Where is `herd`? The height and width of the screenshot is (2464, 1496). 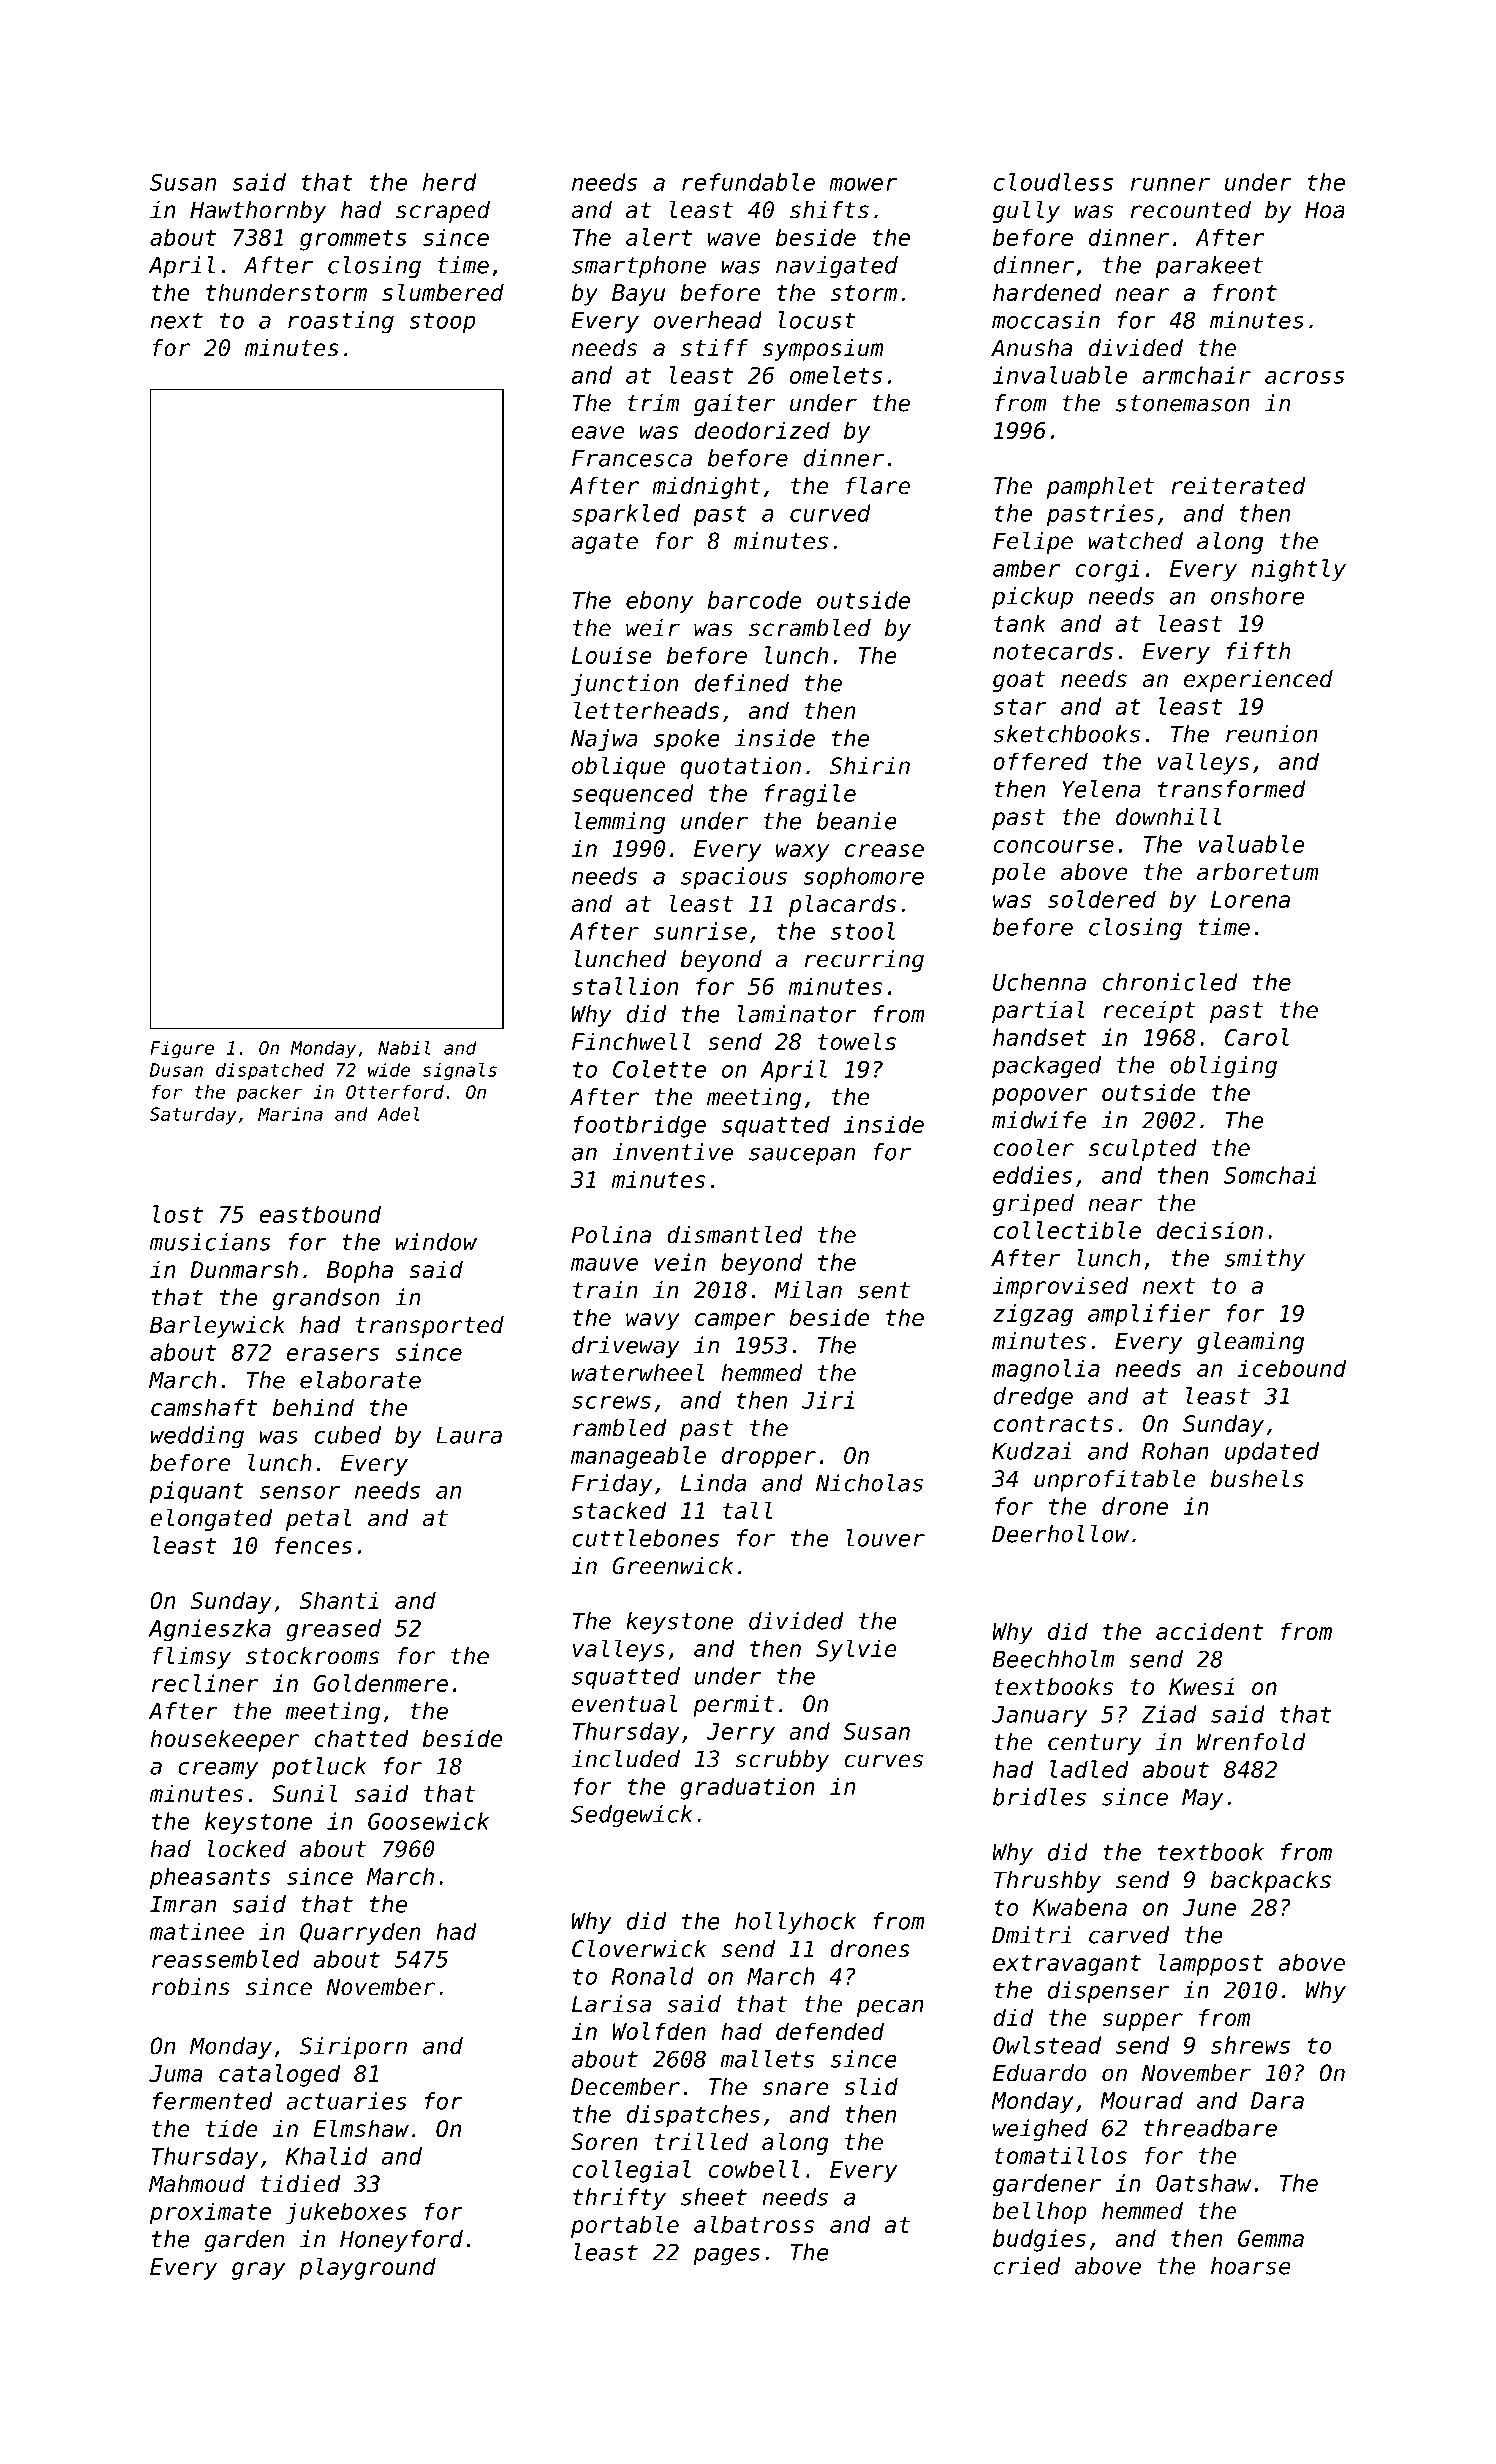 herd is located at coordinates (450, 182).
